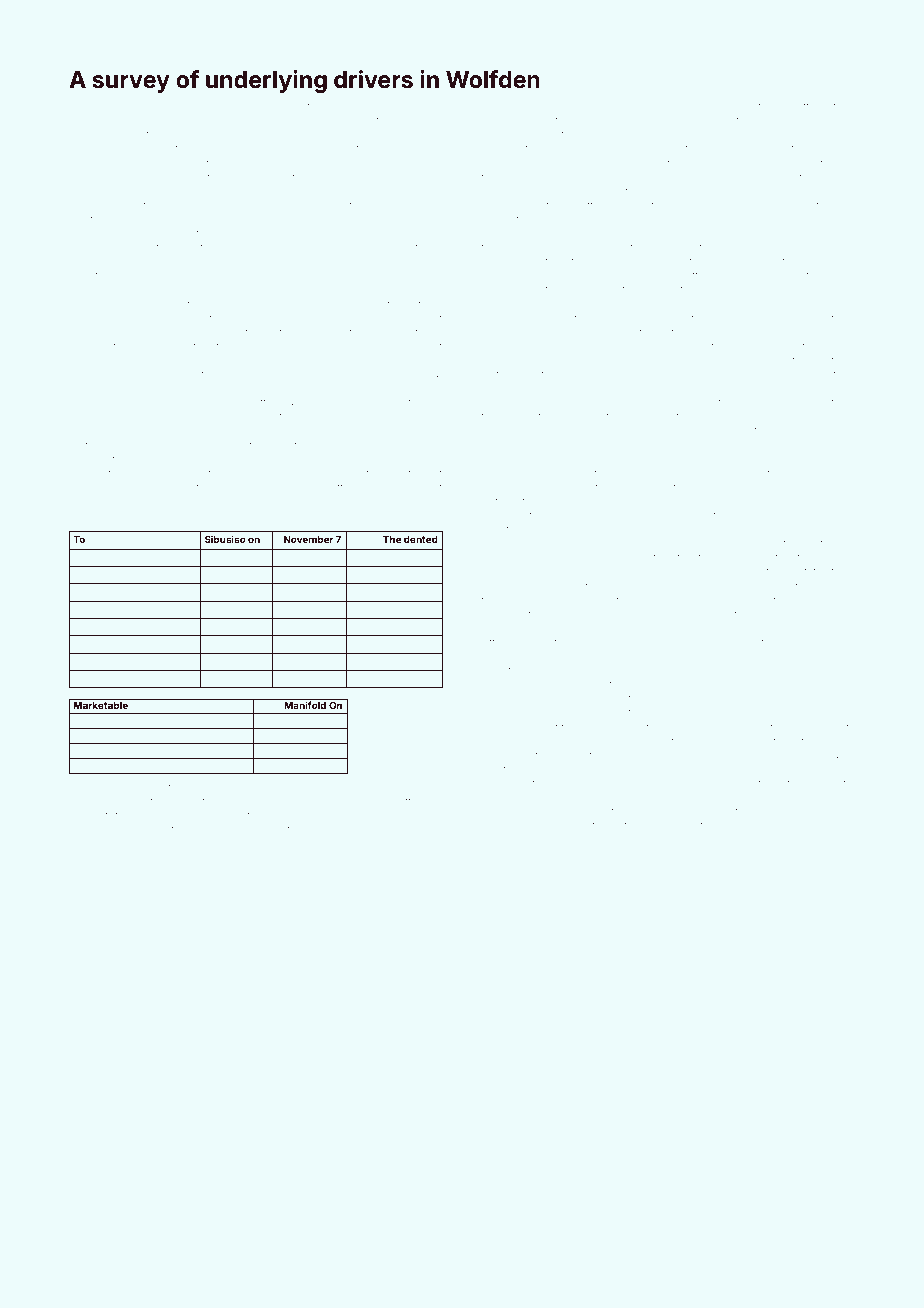 The width and height of the page is (924, 1308). I want to click on memorandum, so click(517, 685).
